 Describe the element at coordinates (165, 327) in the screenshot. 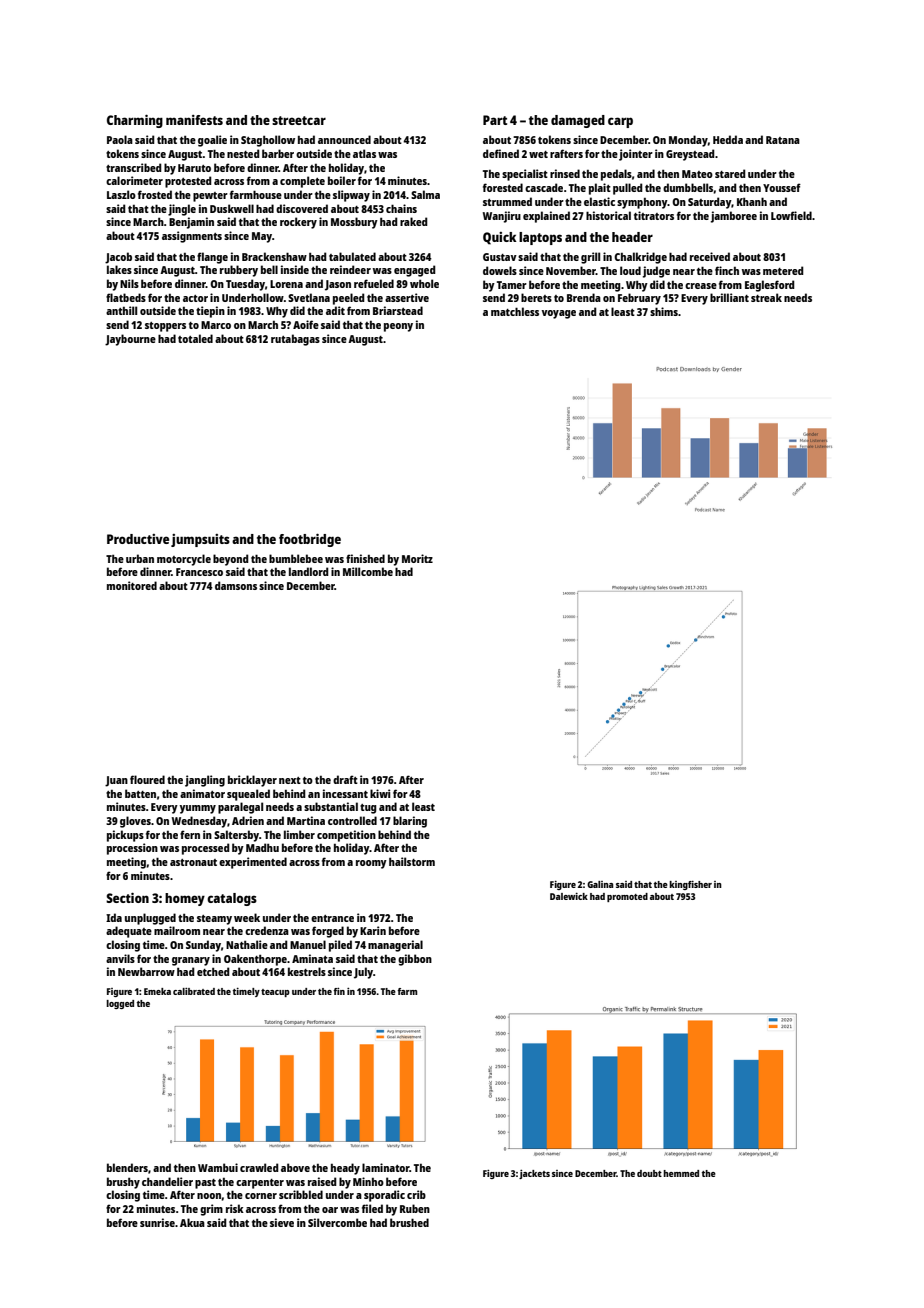

I see `stoppers` at that location.
